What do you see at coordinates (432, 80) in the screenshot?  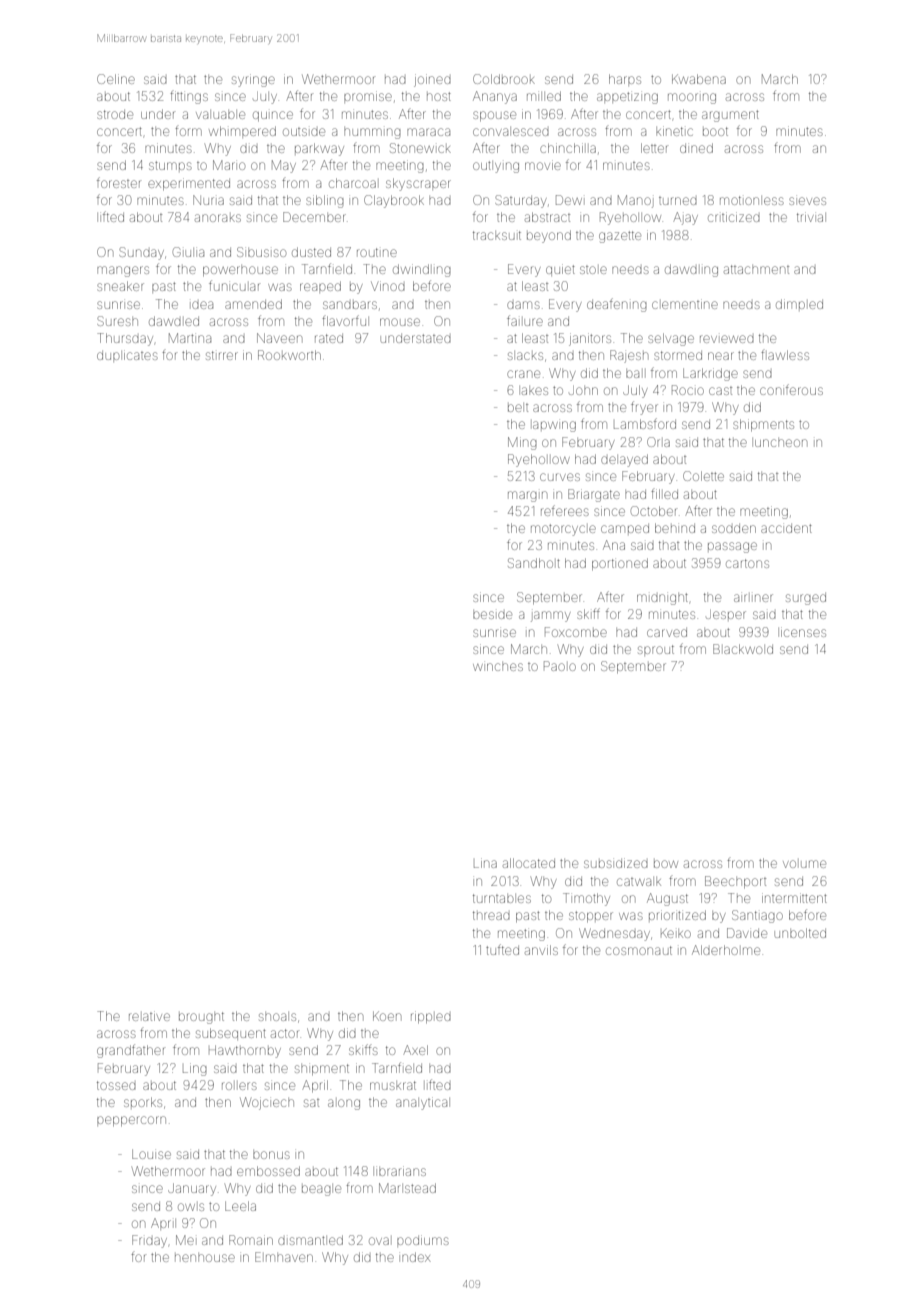 I see `joined` at bounding box center [432, 80].
